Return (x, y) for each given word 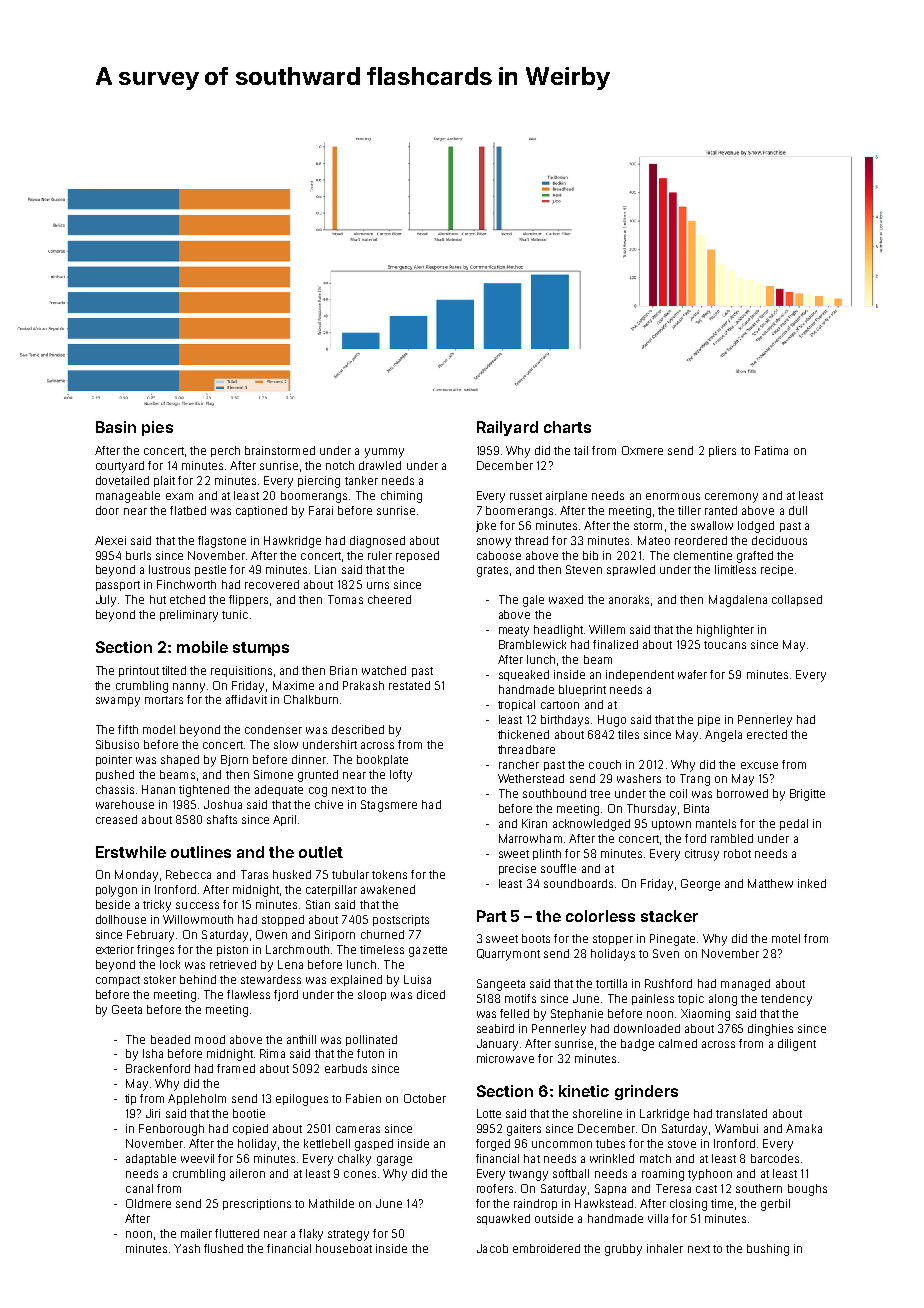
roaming (663, 1175)
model (159, 729)
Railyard (507, 428)
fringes (155, 951)
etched (187, 599)
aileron (247, 1173)
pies (157, 428)
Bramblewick (532, 644)
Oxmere (642, 450)
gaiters (524, 1130)
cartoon (560, 705)
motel (786, 938)
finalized (615, 644)
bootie (249, 1113)
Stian (318, 904)
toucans (725, 645)
